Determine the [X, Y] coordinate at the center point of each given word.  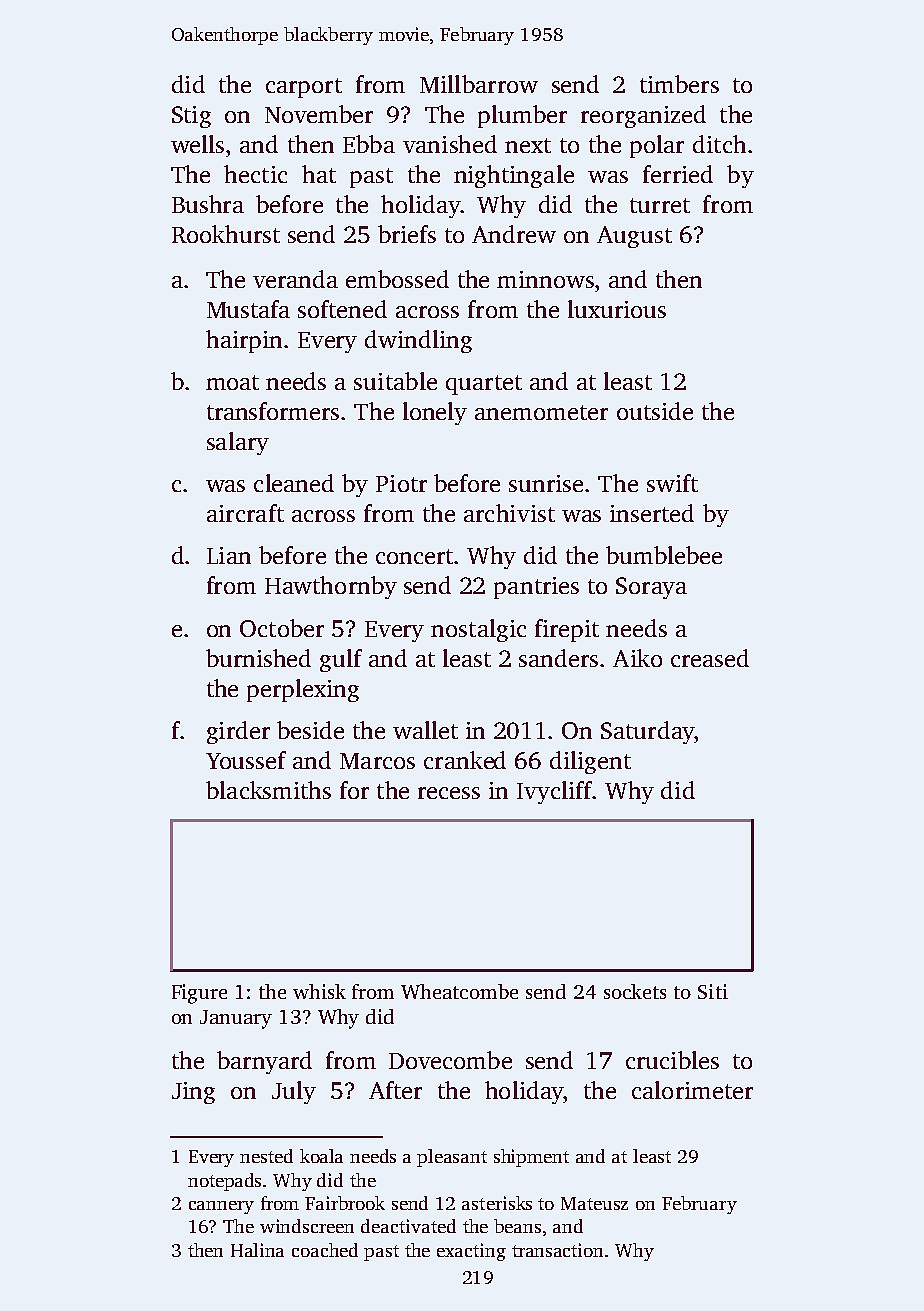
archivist [509, 513]
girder [238, 732]
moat [232, 382]
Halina [257, 1250]
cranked [465, 760]
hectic [255, 174]
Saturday [647, 732]
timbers [679, 84]
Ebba [369, 144]
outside [655, 411]
